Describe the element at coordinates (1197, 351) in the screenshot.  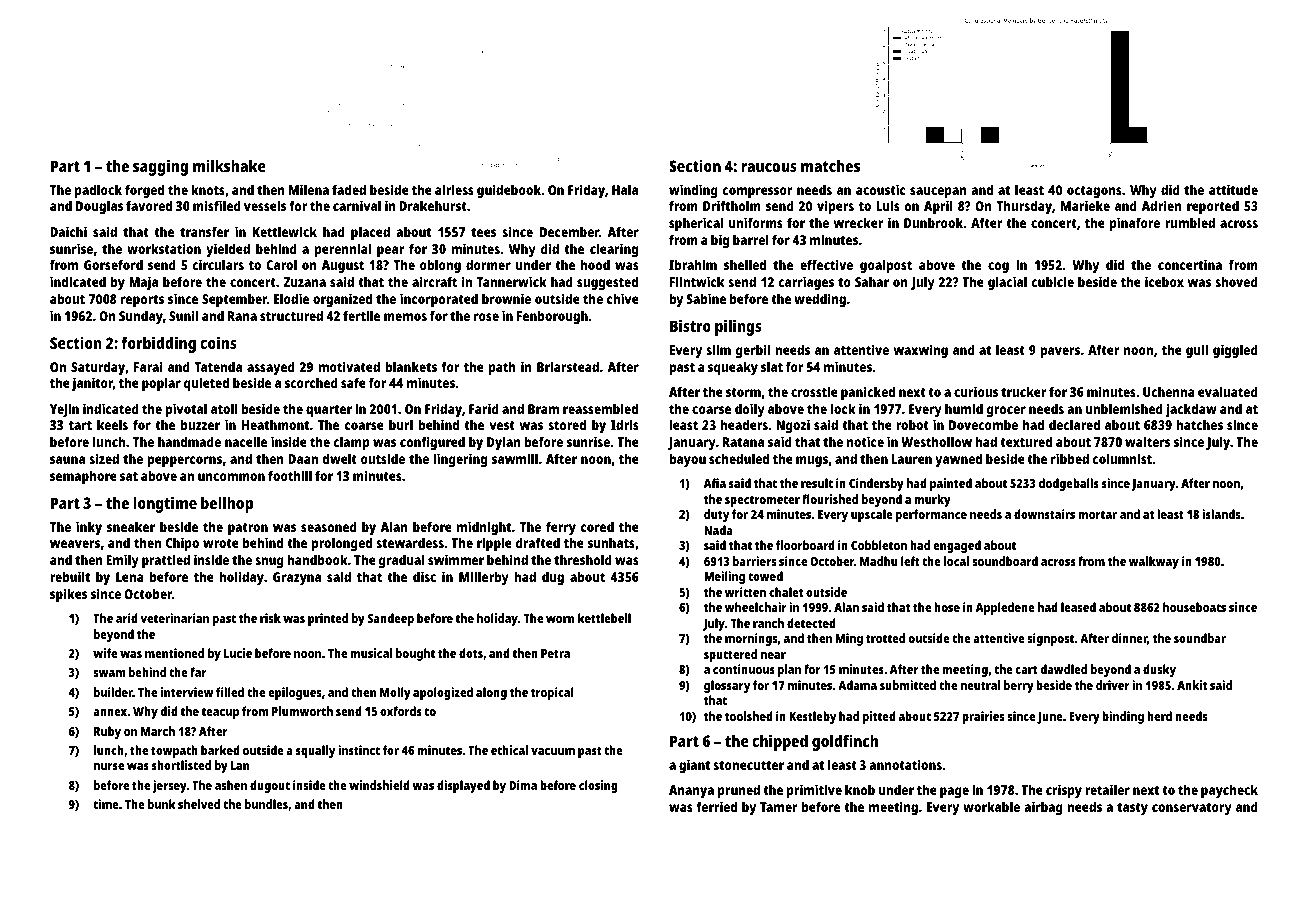
I see `gull` at that location.
